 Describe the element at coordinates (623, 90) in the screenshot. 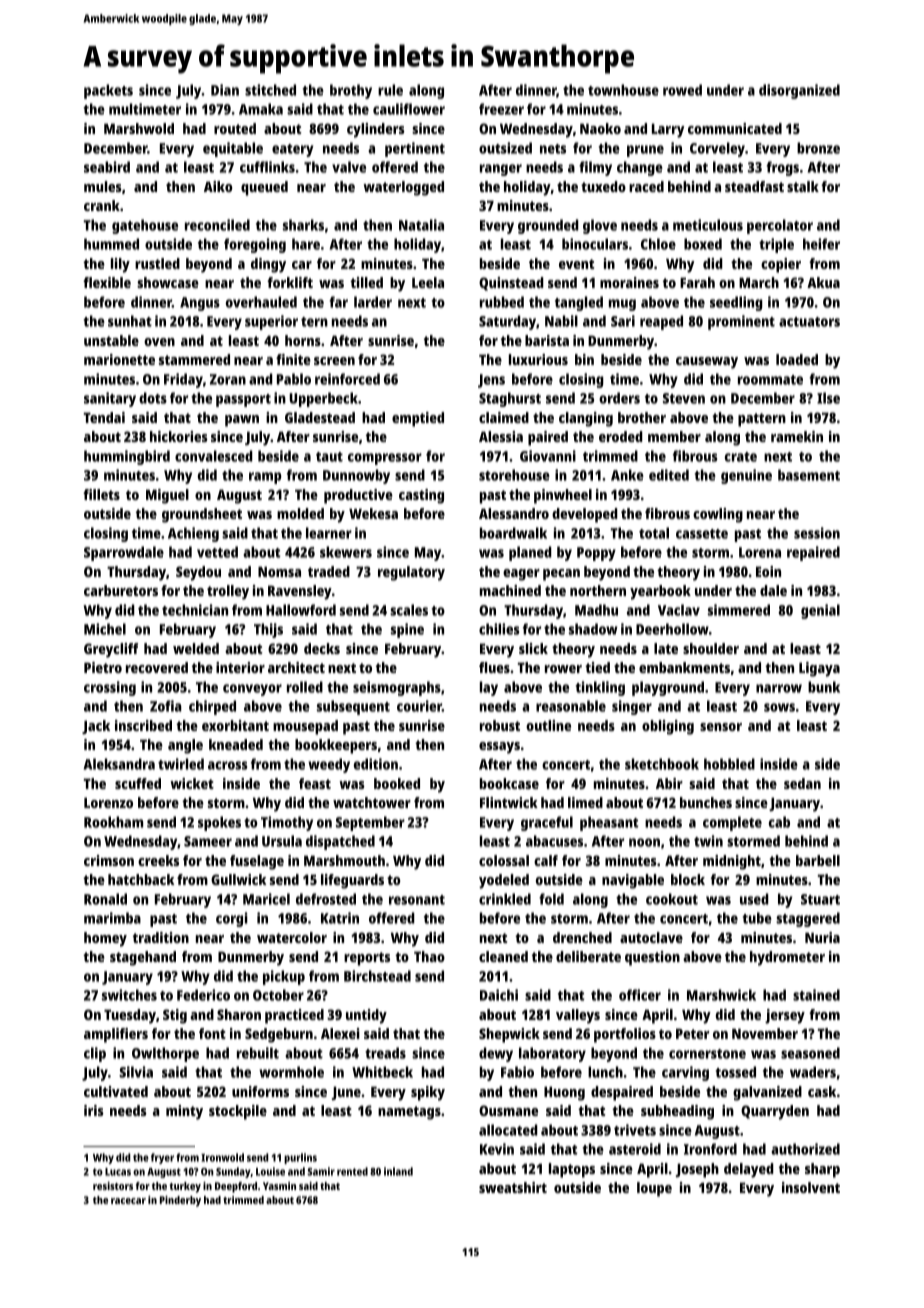

I see `townhouse` at that location.
